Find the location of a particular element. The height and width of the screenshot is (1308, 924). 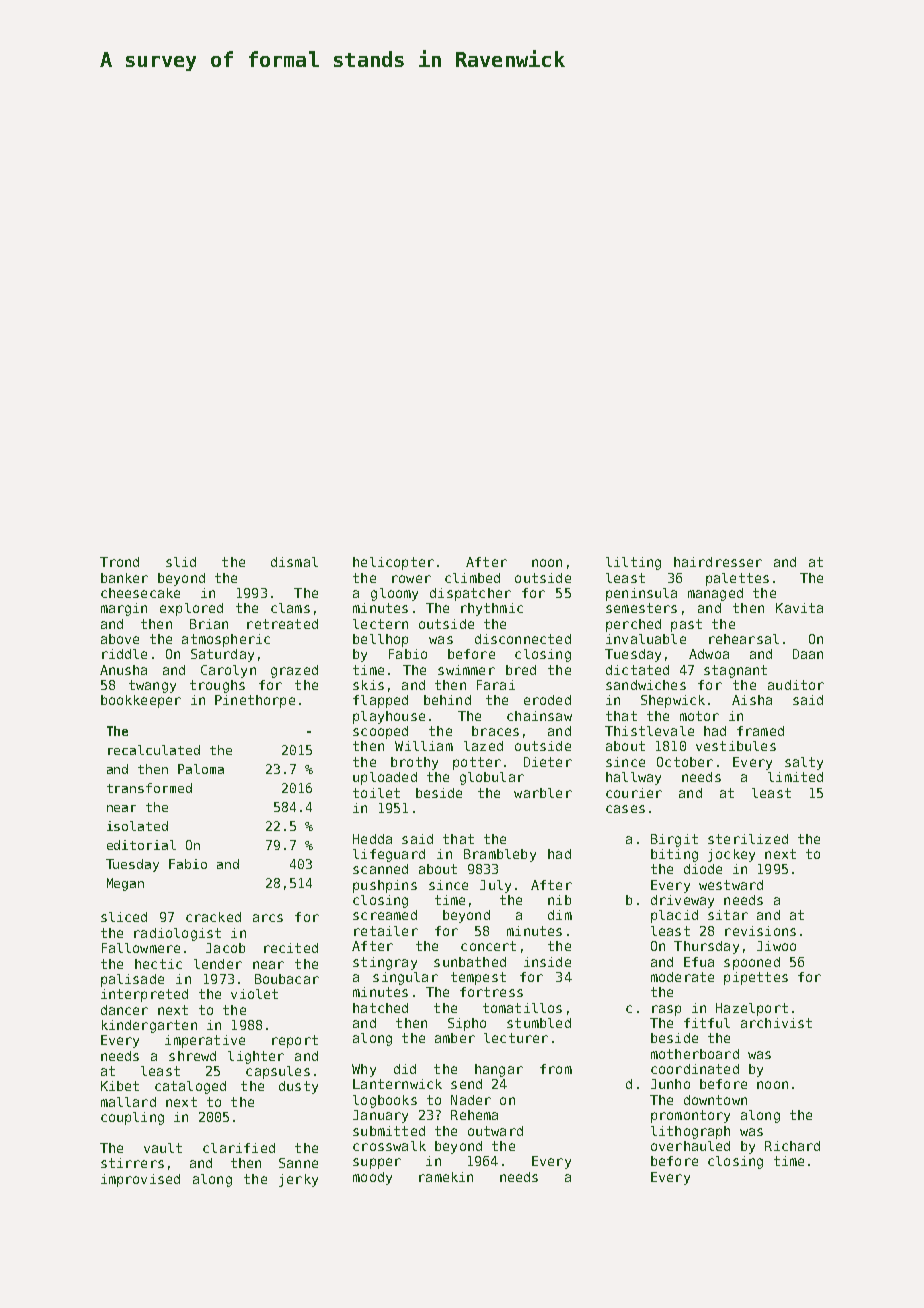

editorial is located at coordinates (141, 845).
